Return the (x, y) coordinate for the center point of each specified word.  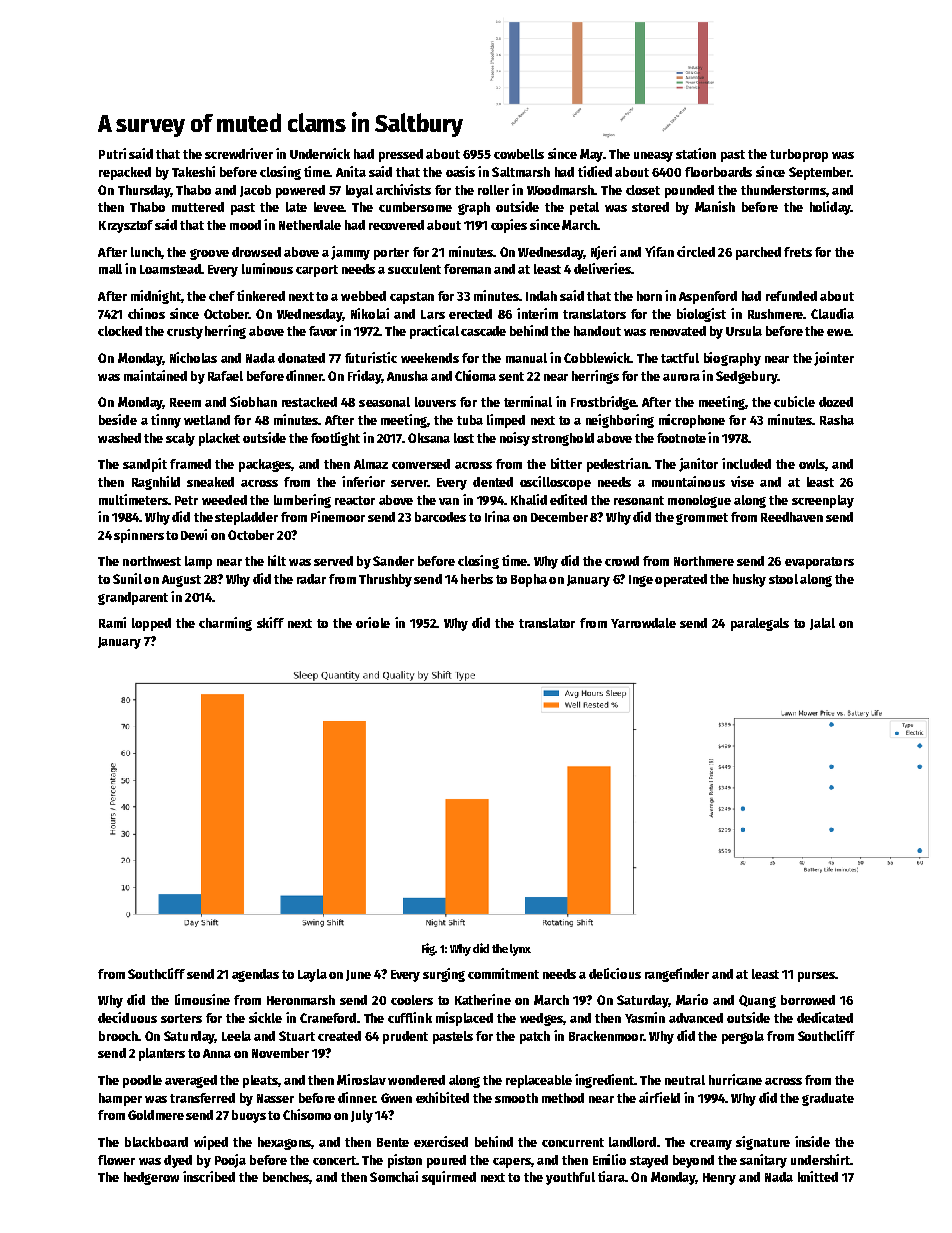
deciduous (127, 1017)
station (696, 153)
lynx (520, 950)
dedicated (825, 1017)
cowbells (519, 154)
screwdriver (239, 153)
